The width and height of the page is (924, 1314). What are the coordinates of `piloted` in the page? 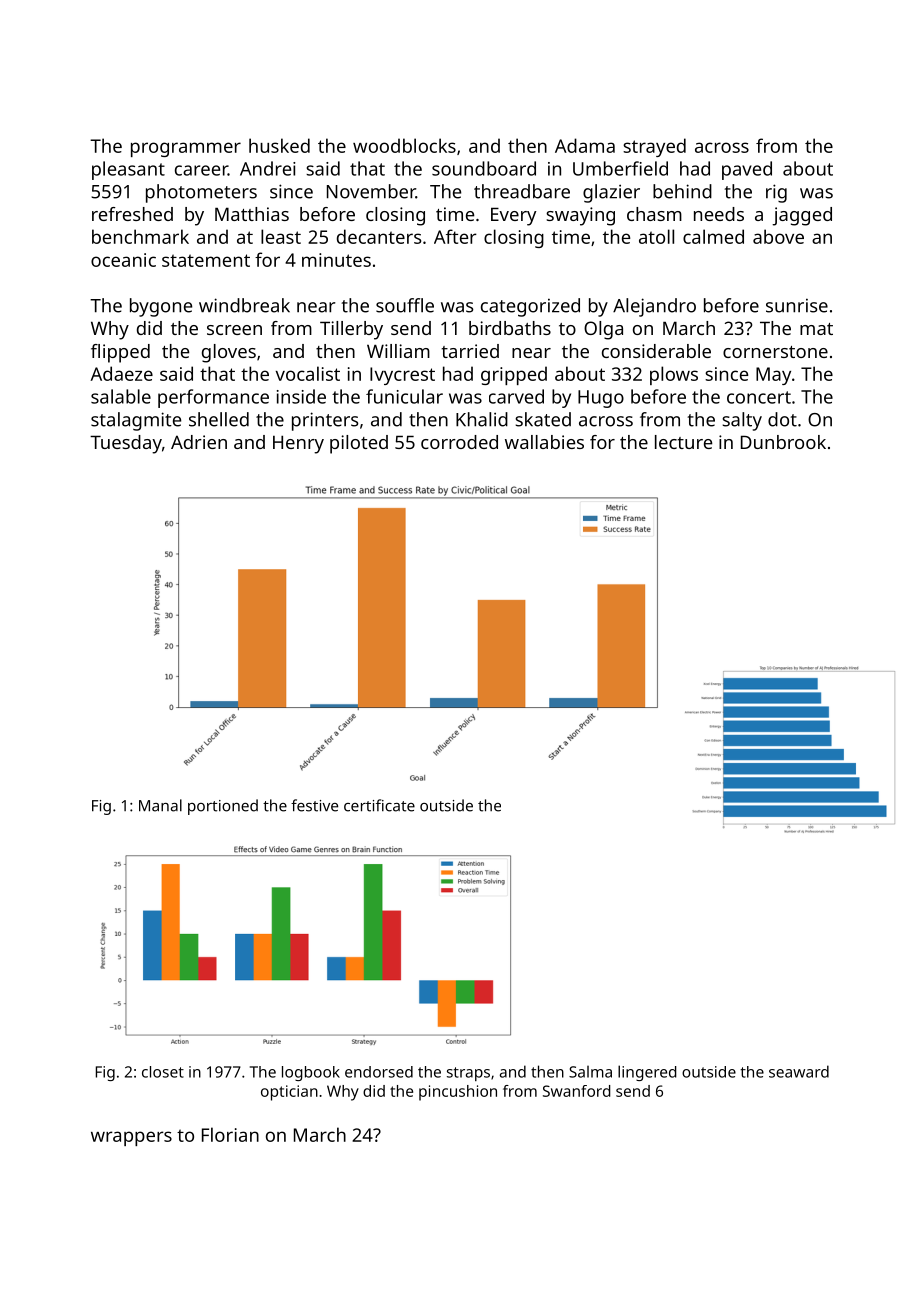 It's located at (359, 444).
